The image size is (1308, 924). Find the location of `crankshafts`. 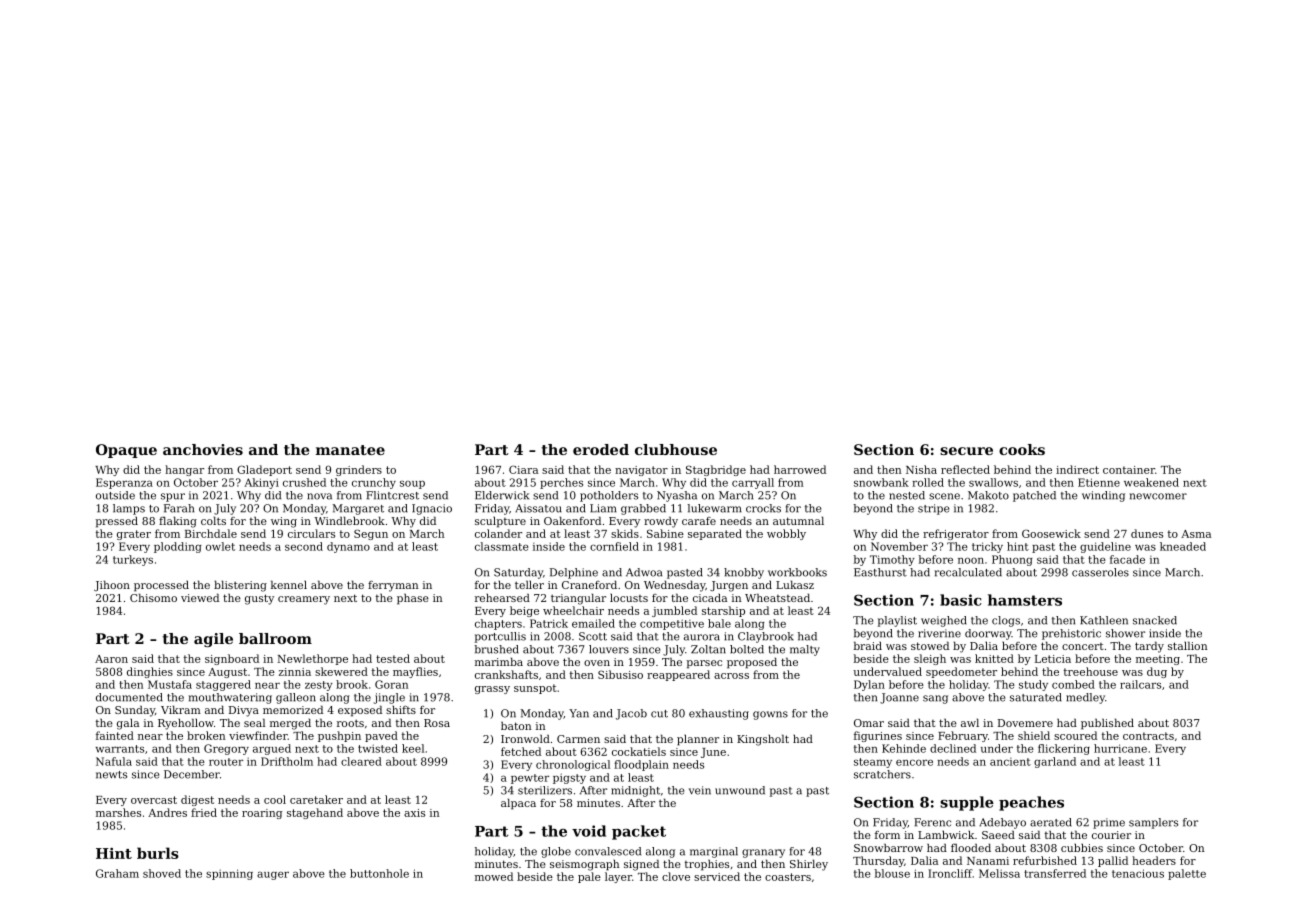

crankshafts is located at coordinates (506, 674).
